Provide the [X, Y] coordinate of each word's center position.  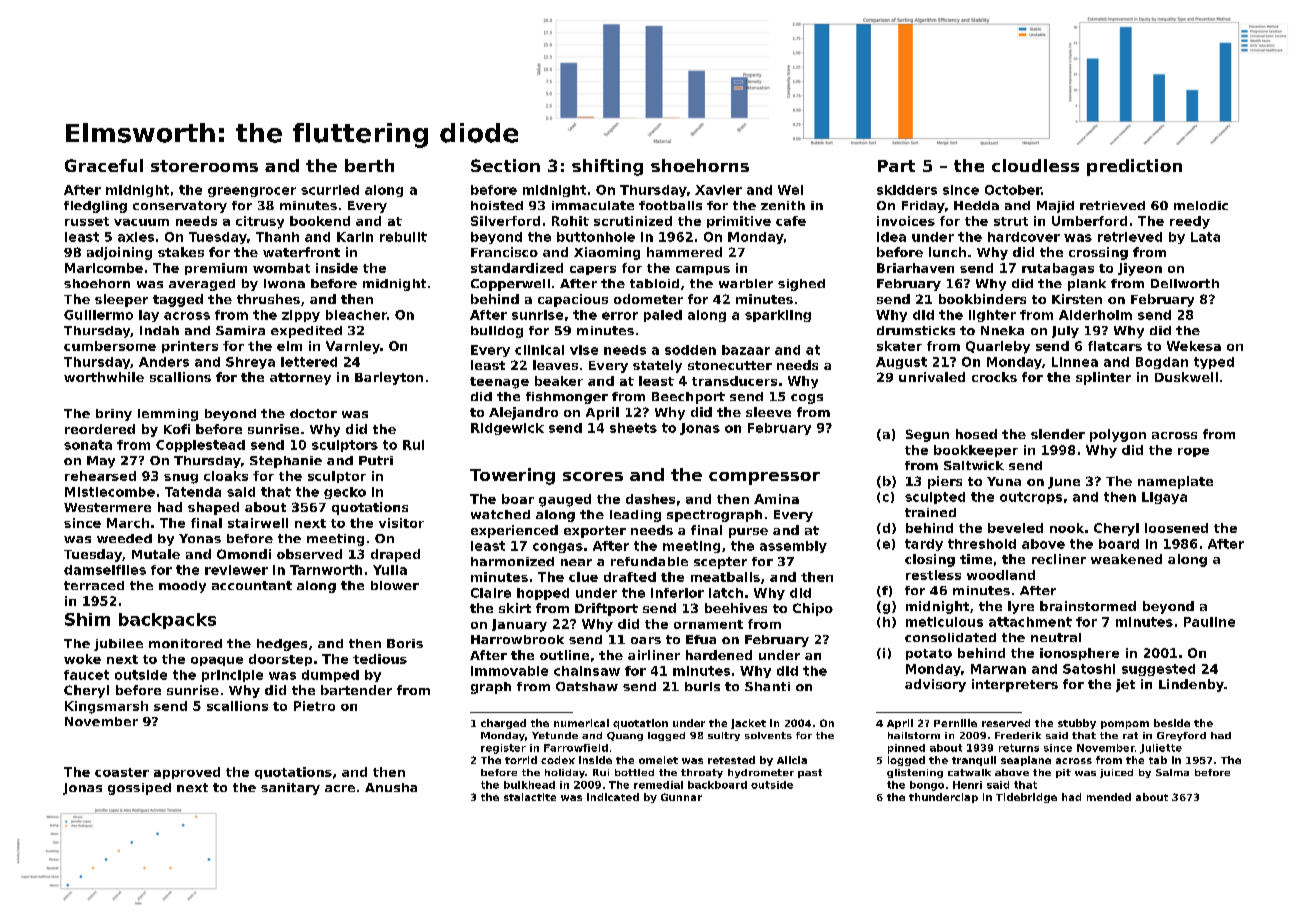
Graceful [104, 165]
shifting [607, 167]
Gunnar [681, 797]
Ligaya [1164, 498]
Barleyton [389, 378]
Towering [512, 476]
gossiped [139, 789]
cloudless [1035, 165]
